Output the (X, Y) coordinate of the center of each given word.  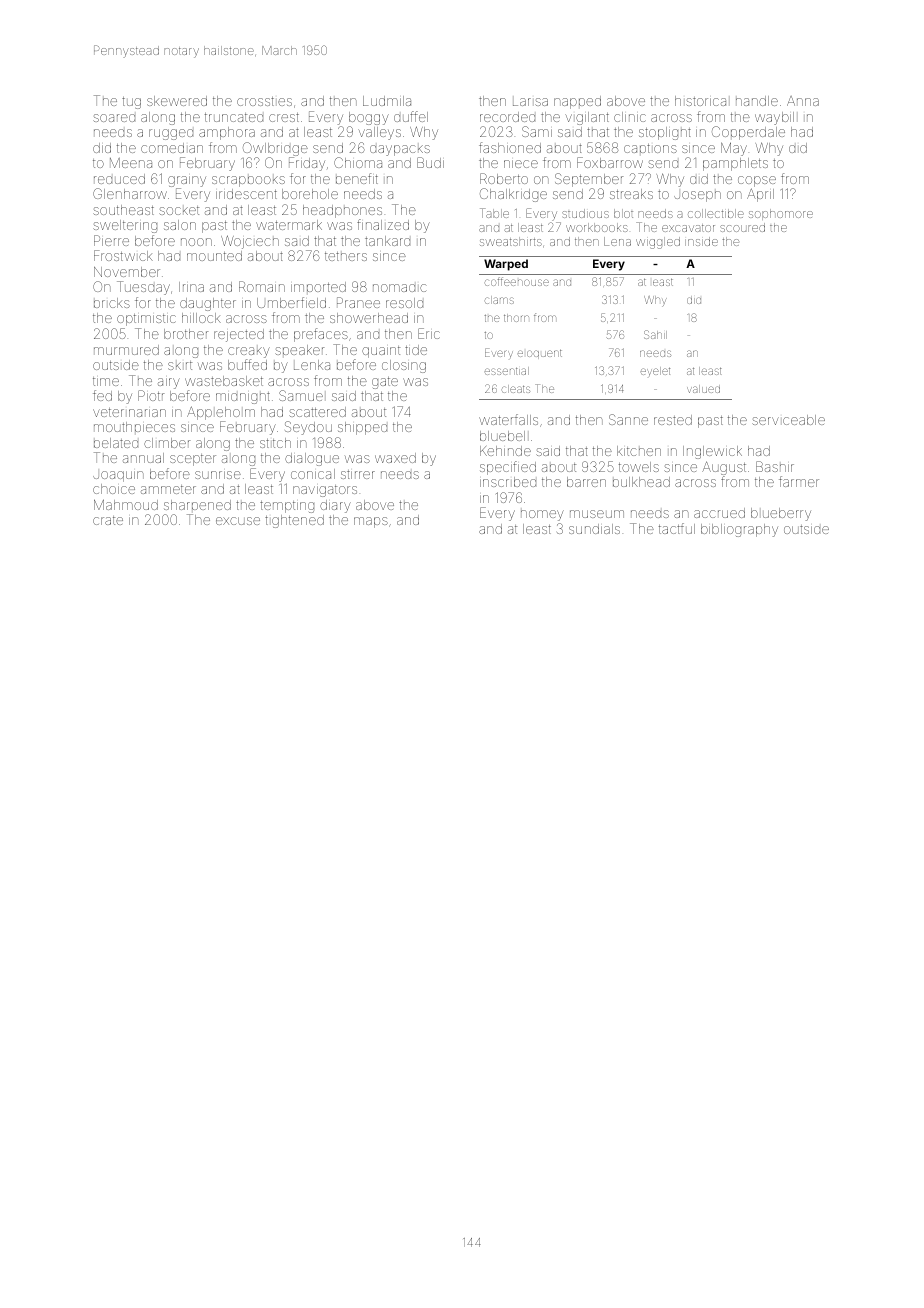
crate (108, 520)
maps (371, 522)
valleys (379, 133)
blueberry (781, 514)
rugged (171, 134)
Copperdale (748, 133)
